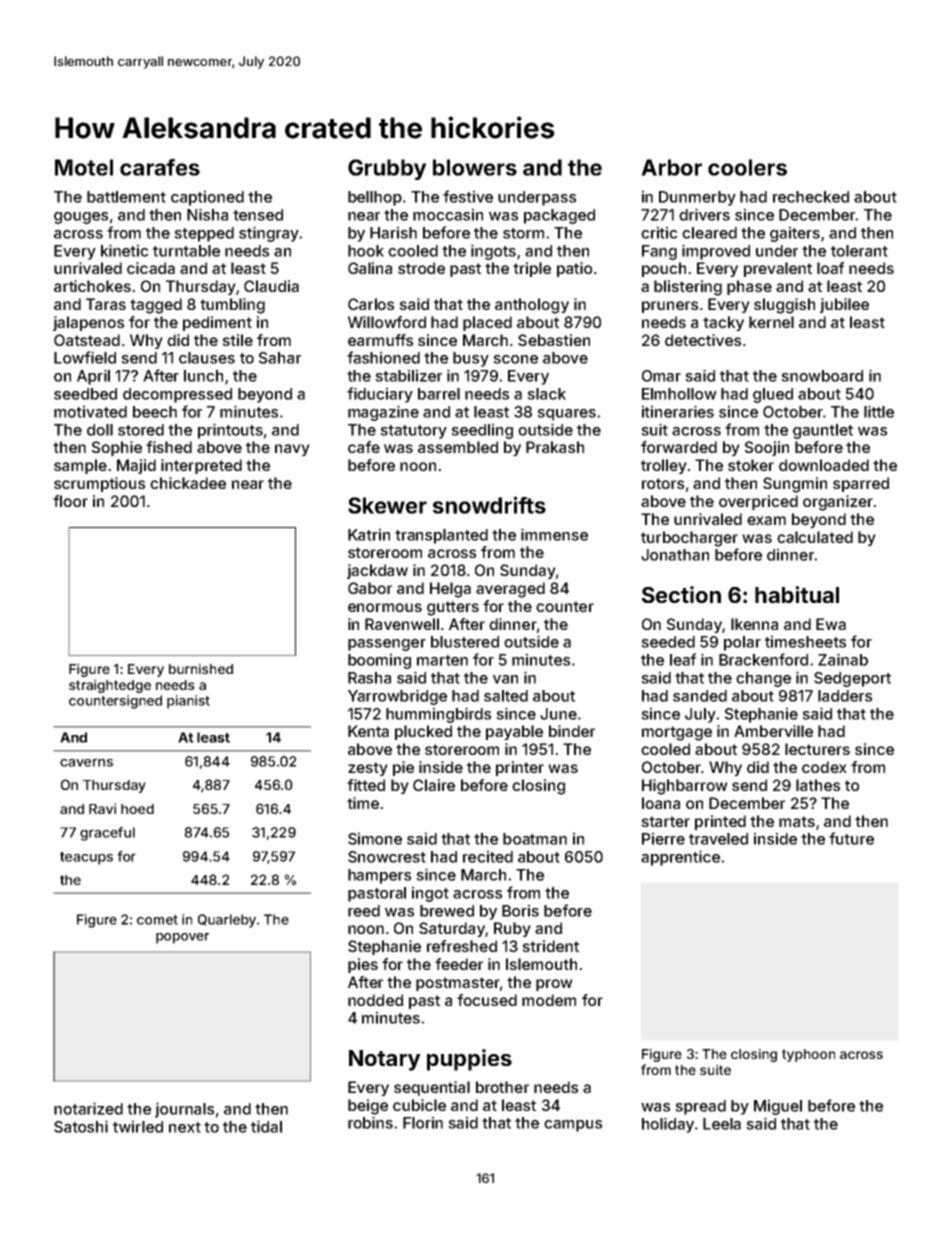 This image has height=1233, width=952. What do you see at coordinates (368, 1107) in the image?
I see `beige` at bounding box center [368, 1107].
